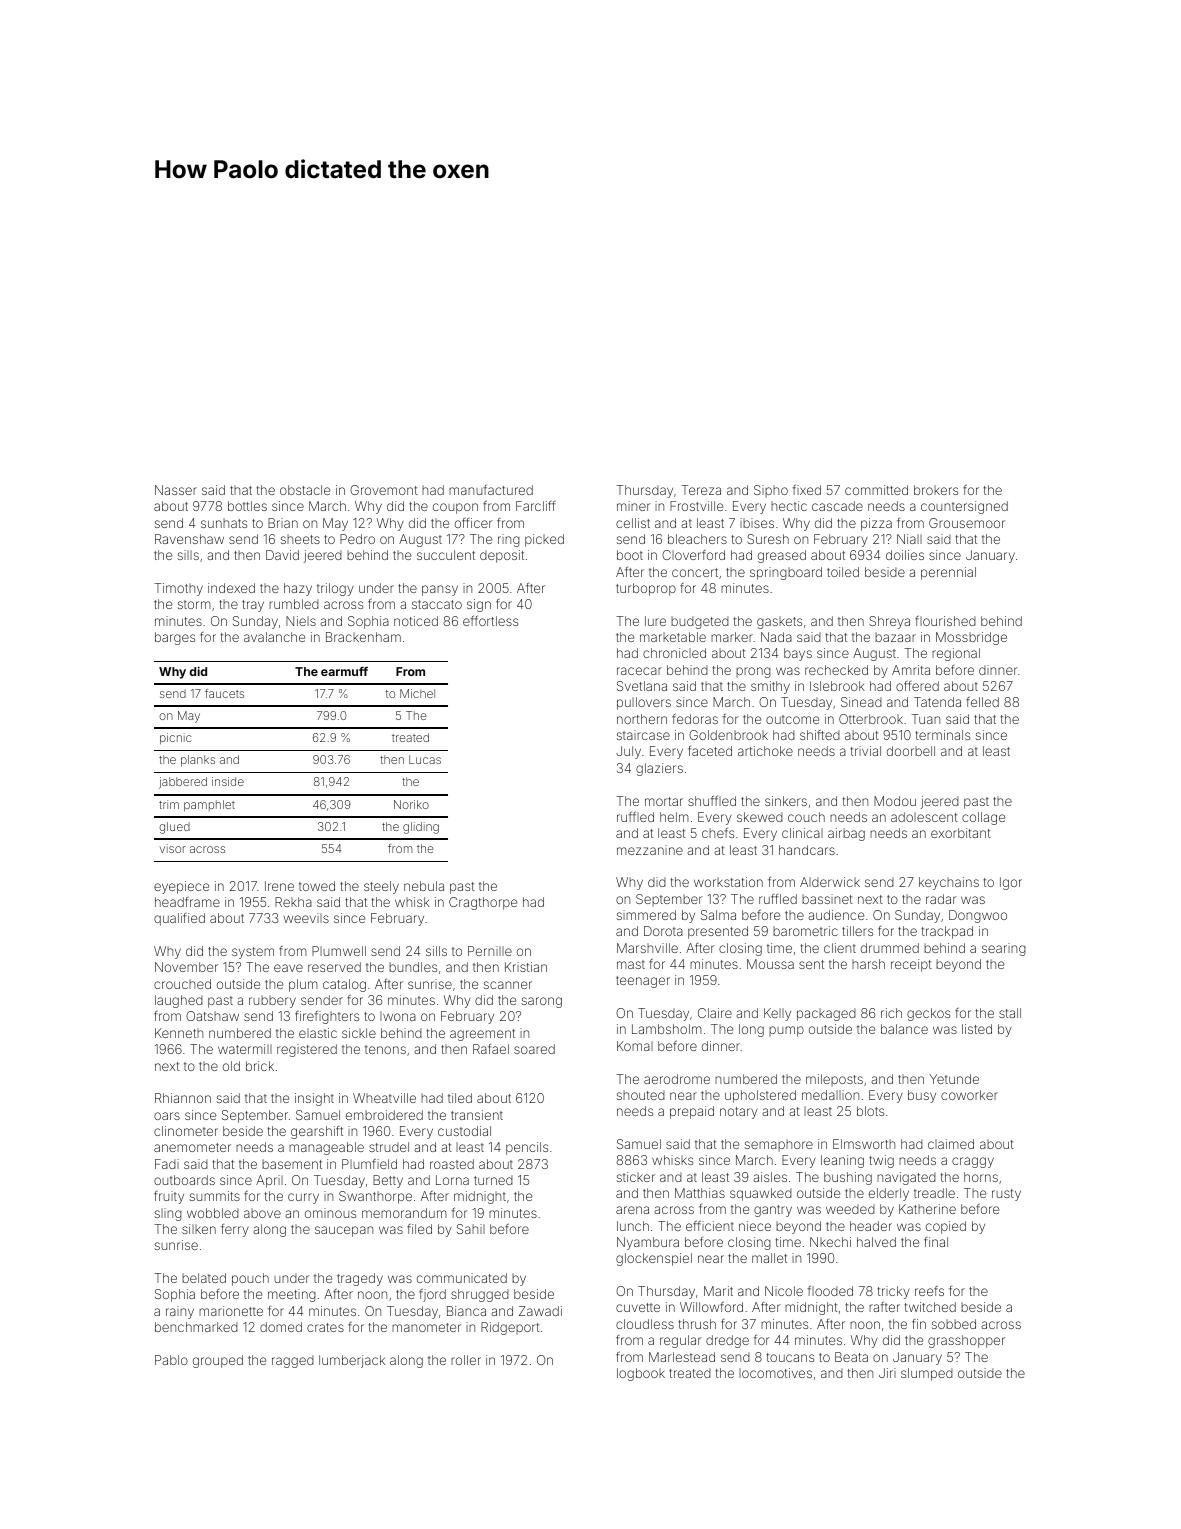 Image resolution: width=1181 pixels, height=1529 pixels. What do you see at coordinates (929, 1291) in the image?
I see `reefs` at bounding box center [929, 1291].
